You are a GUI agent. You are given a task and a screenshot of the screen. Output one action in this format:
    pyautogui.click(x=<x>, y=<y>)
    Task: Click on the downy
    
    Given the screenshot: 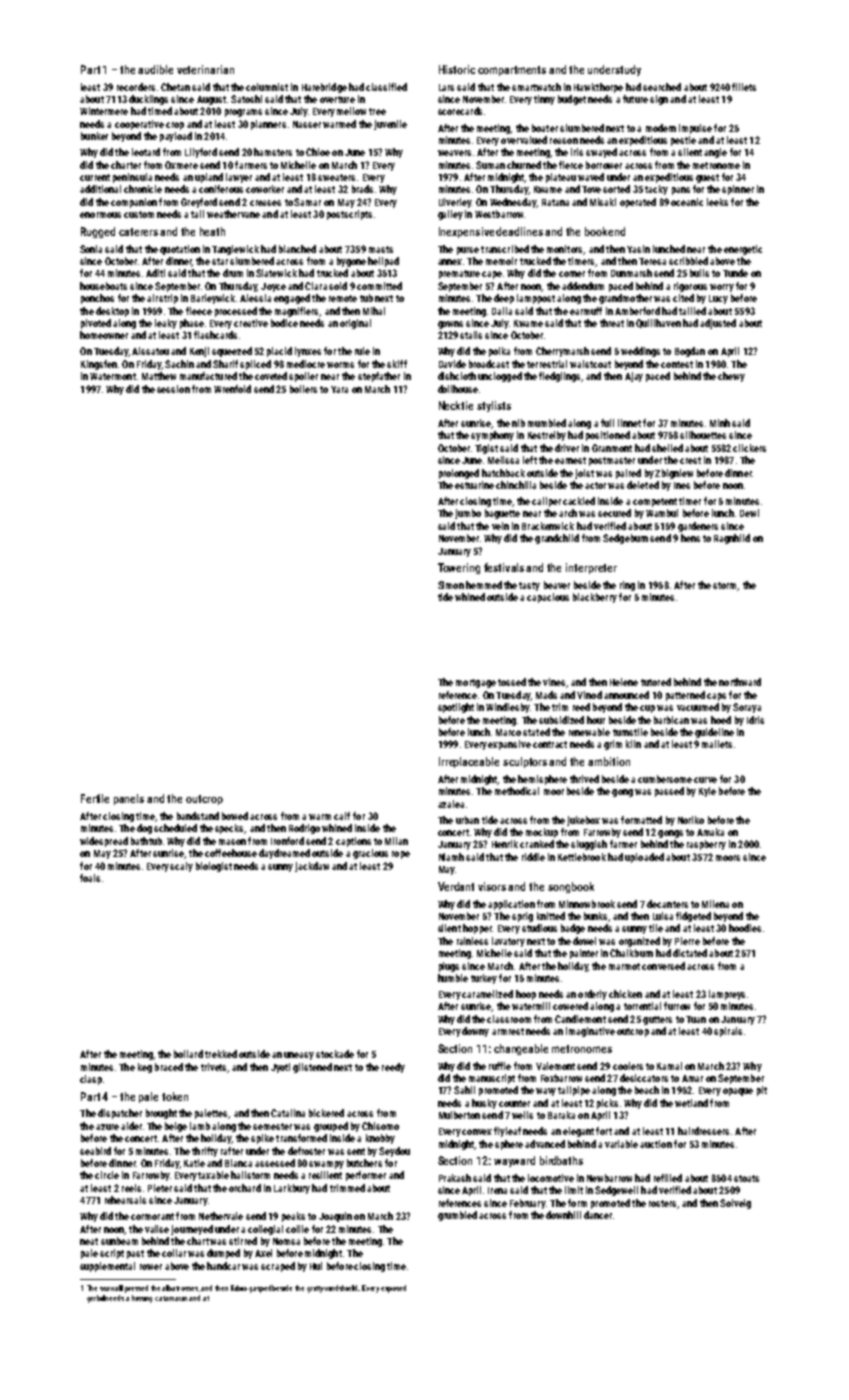 What is the action you would take?
    pyautogui.click(x=475, y=1032)
